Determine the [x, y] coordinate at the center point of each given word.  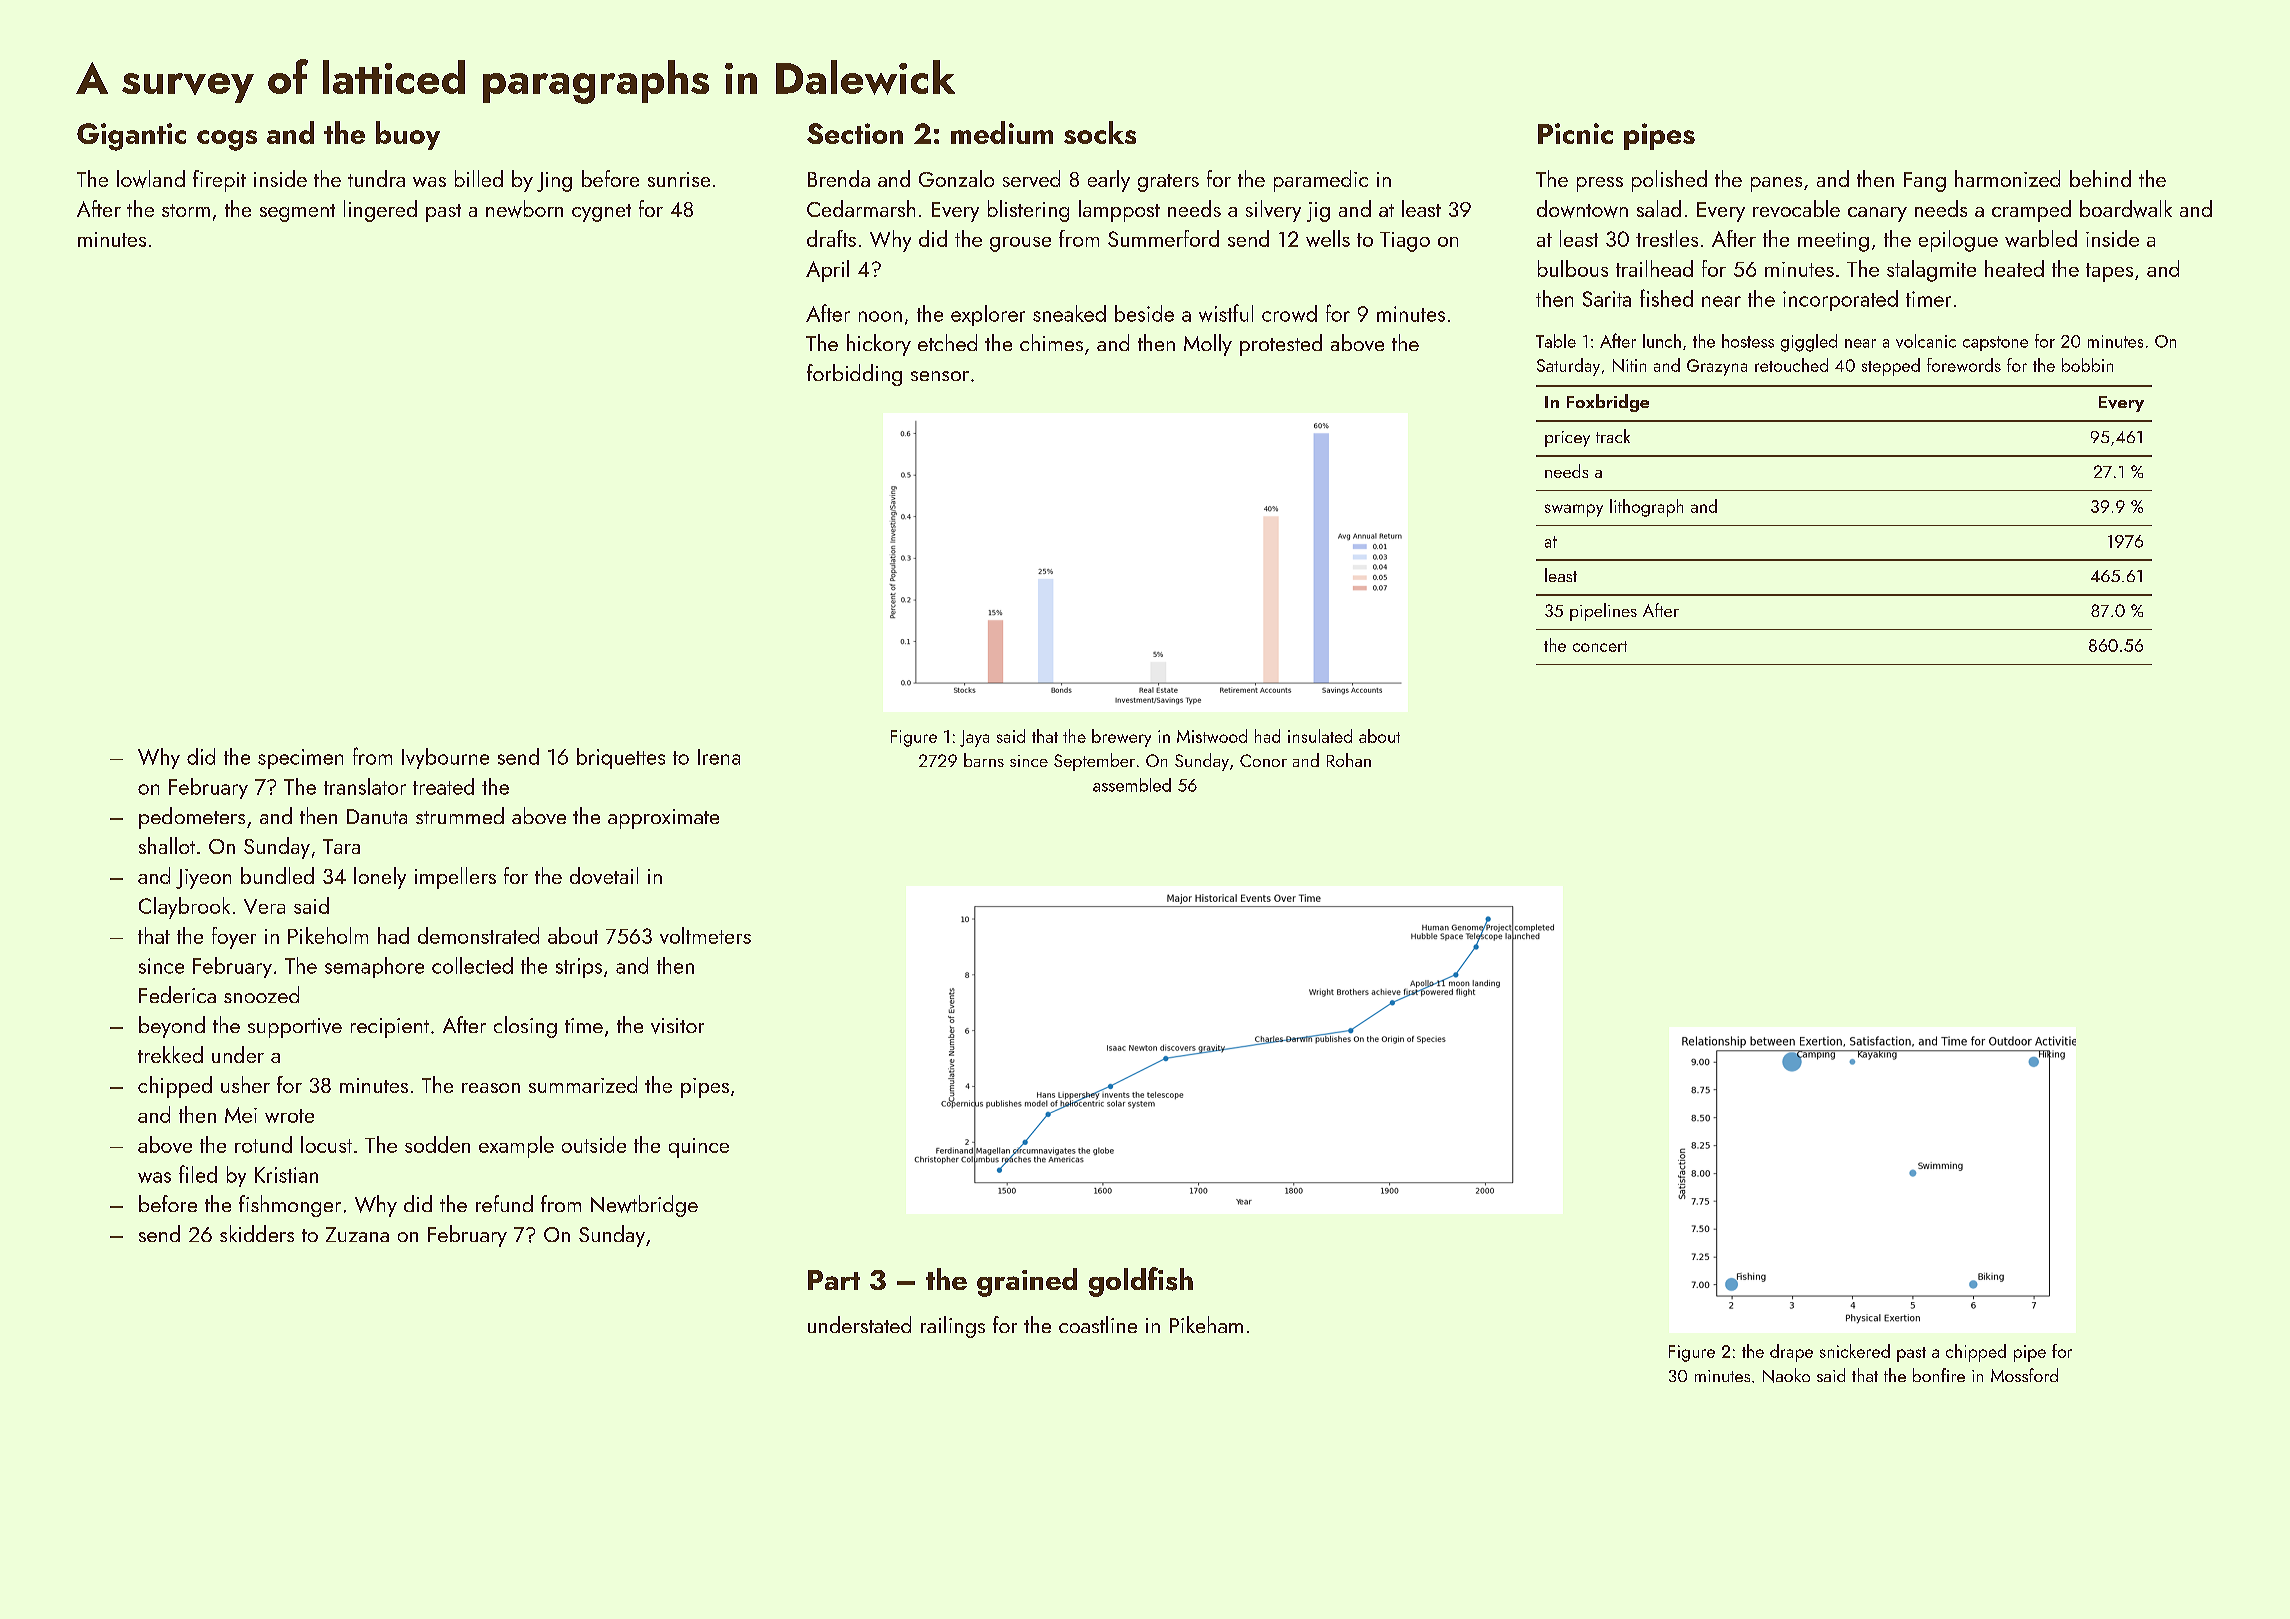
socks [1100, 132]
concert [1600, 646]
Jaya [974, 738]
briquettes [621, 758]
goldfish [1141, 1282]
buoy [408, 135]
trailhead [1654, 268]
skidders [257, 1233]
